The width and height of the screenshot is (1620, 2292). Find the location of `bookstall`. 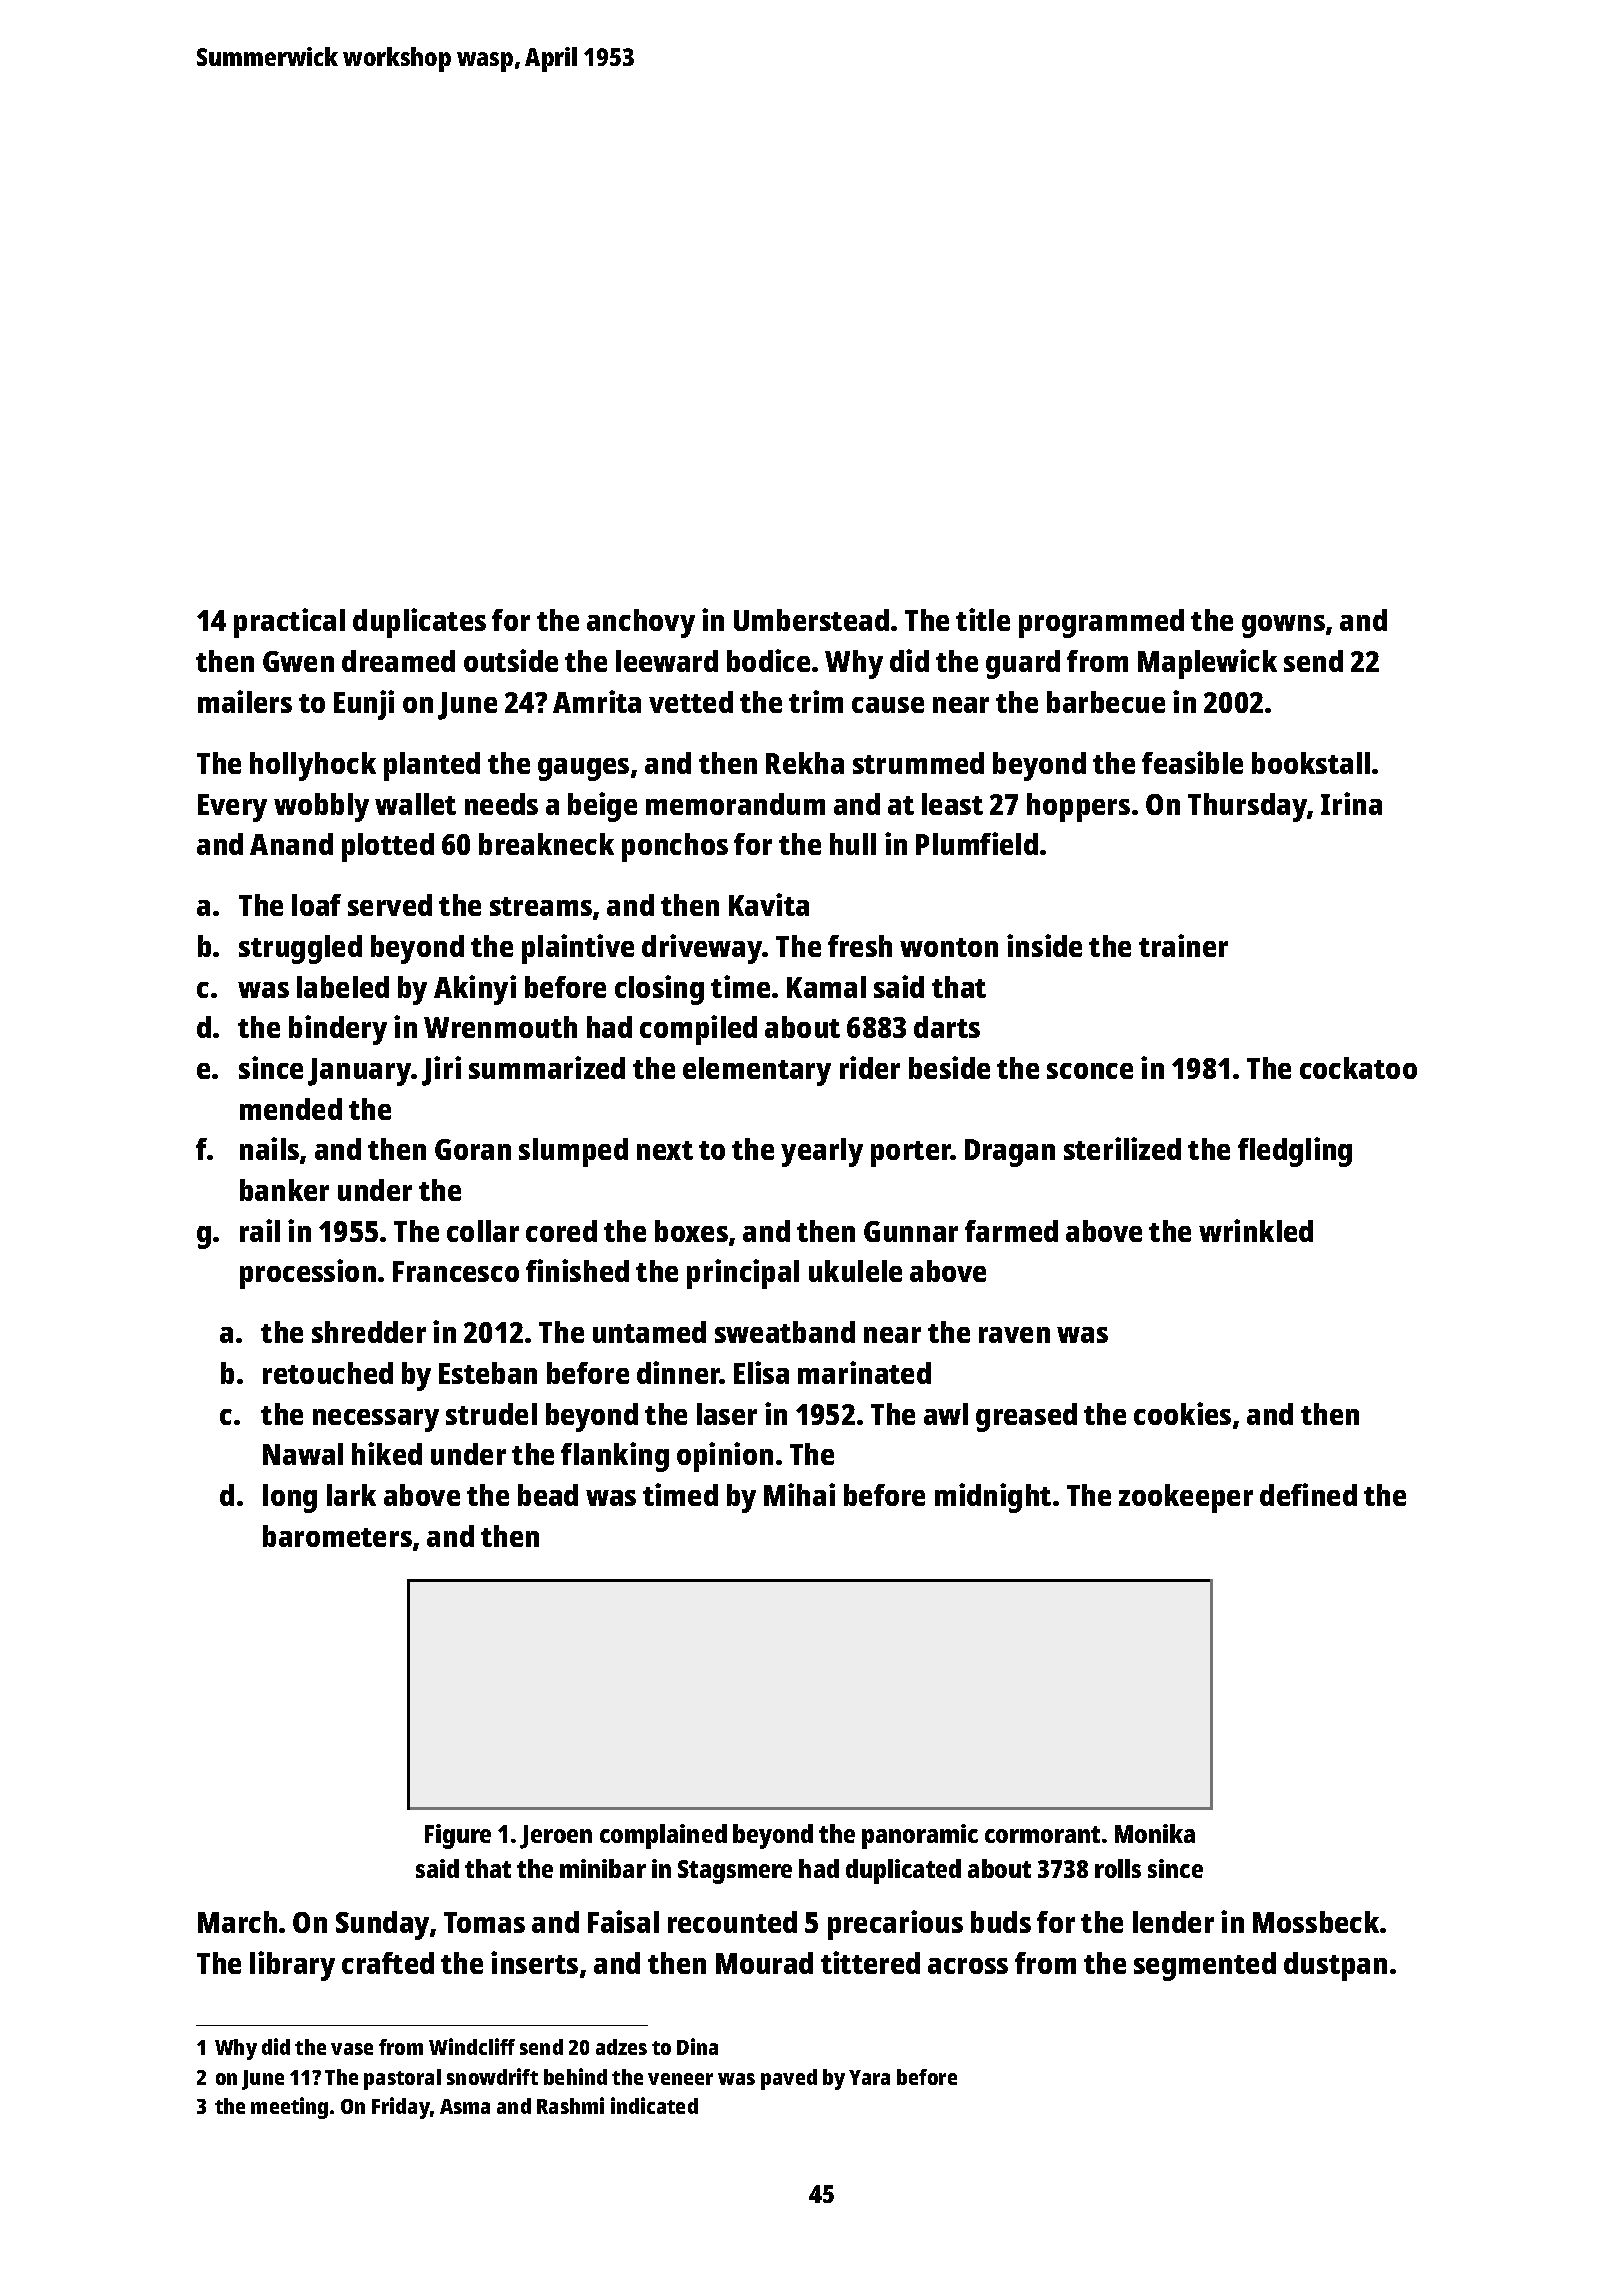

bookstall is located at coordinates (1311, 763).
